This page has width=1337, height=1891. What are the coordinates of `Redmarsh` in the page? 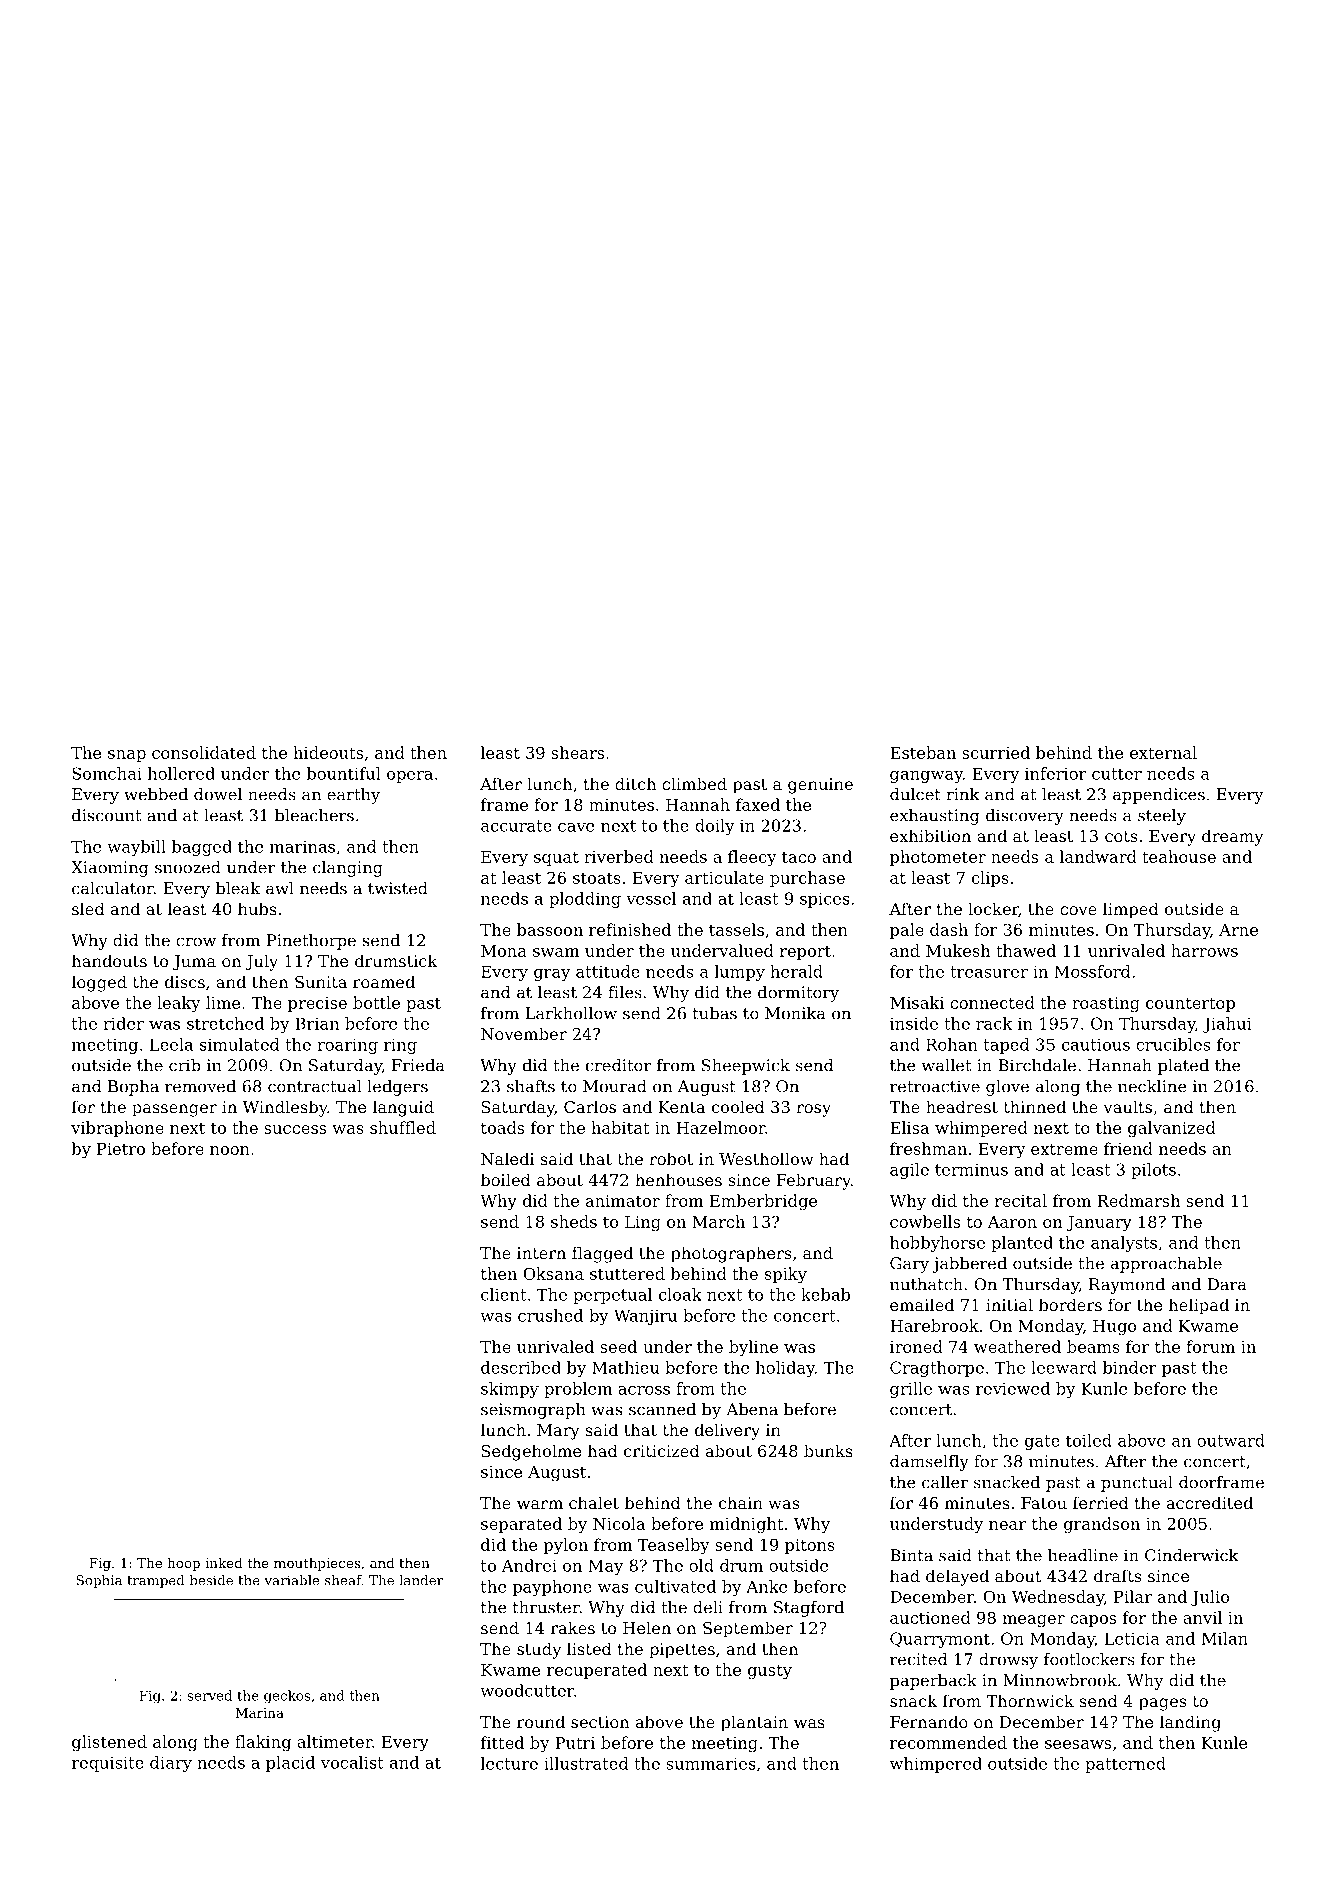 It's located at (1138, 1200).
